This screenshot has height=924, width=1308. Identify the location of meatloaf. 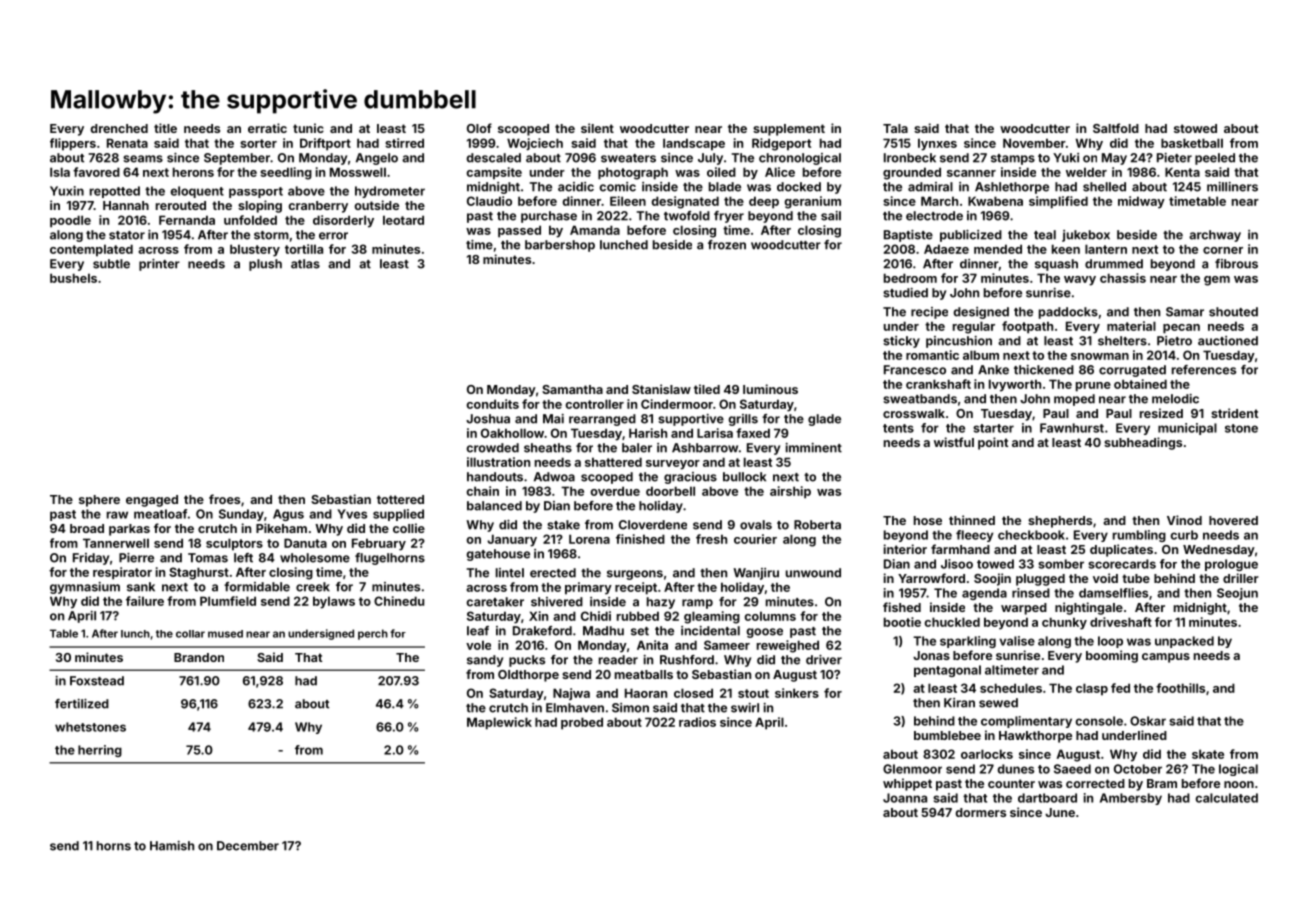
(160, 514).
